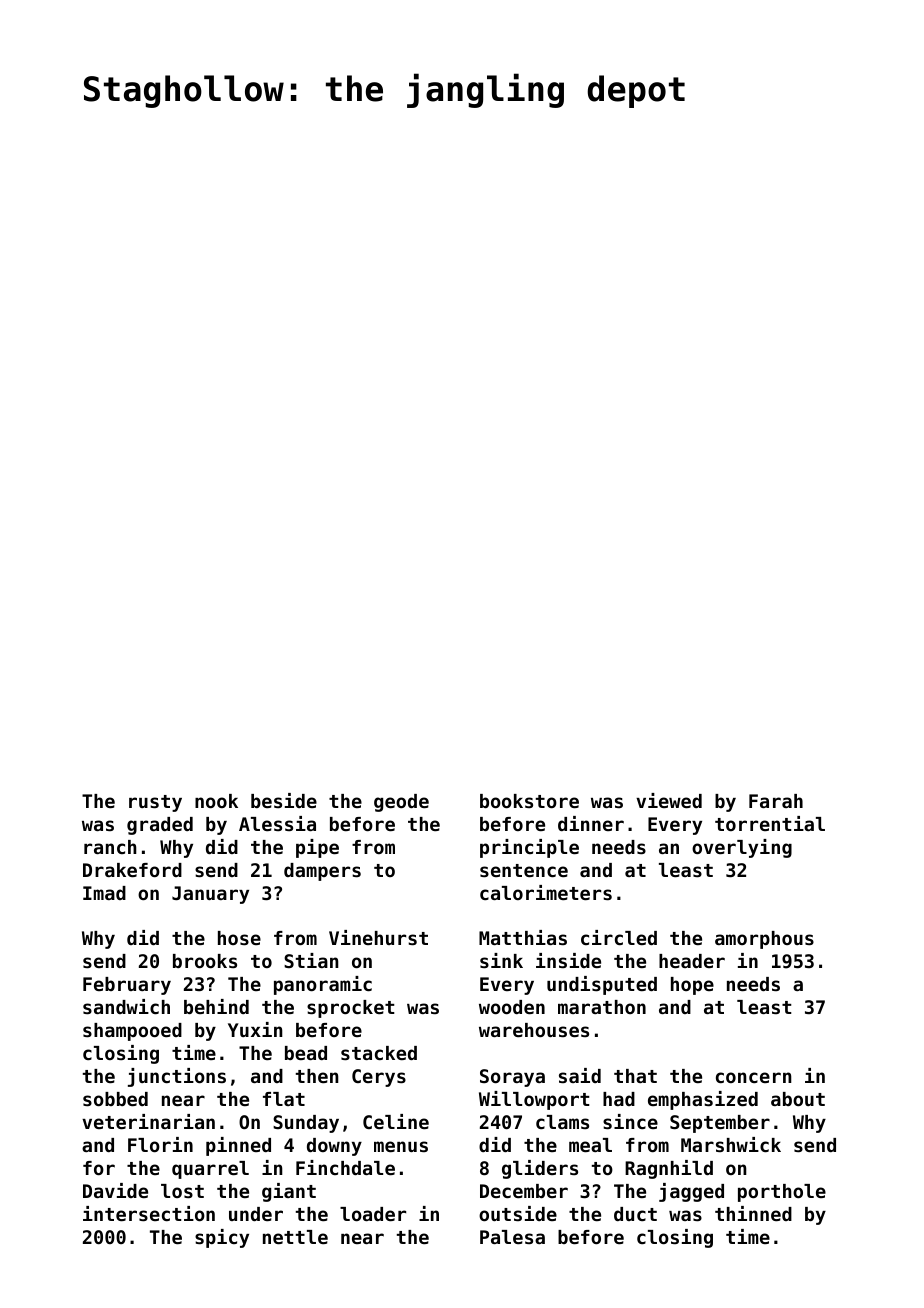 This screenshot has height=1308, width=924. What do you see at coordinates (770, 823) in the screenshot?
I see `torrential` at bounding box center [770, 823].
